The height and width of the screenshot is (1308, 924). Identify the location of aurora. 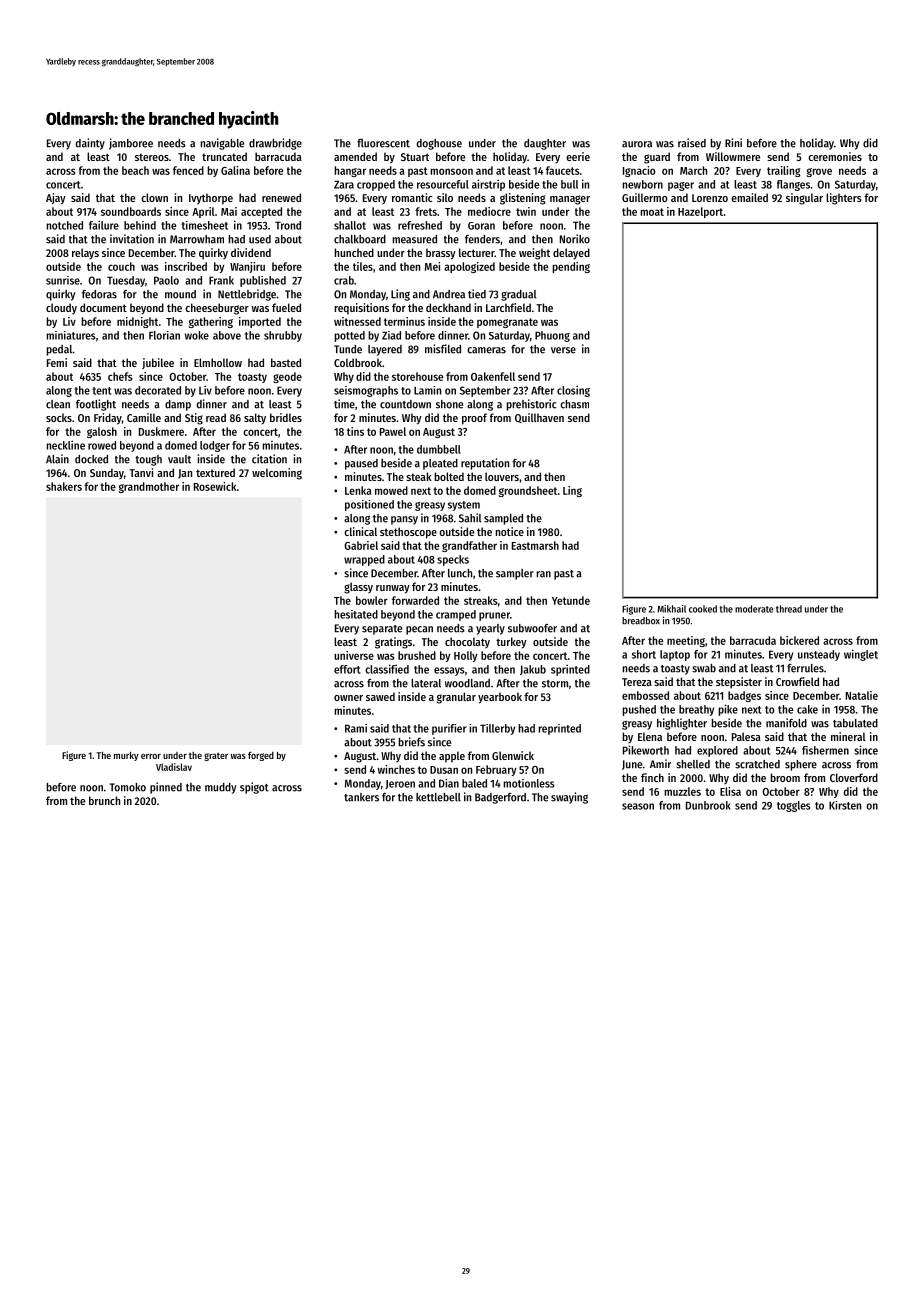
(637, 144).
